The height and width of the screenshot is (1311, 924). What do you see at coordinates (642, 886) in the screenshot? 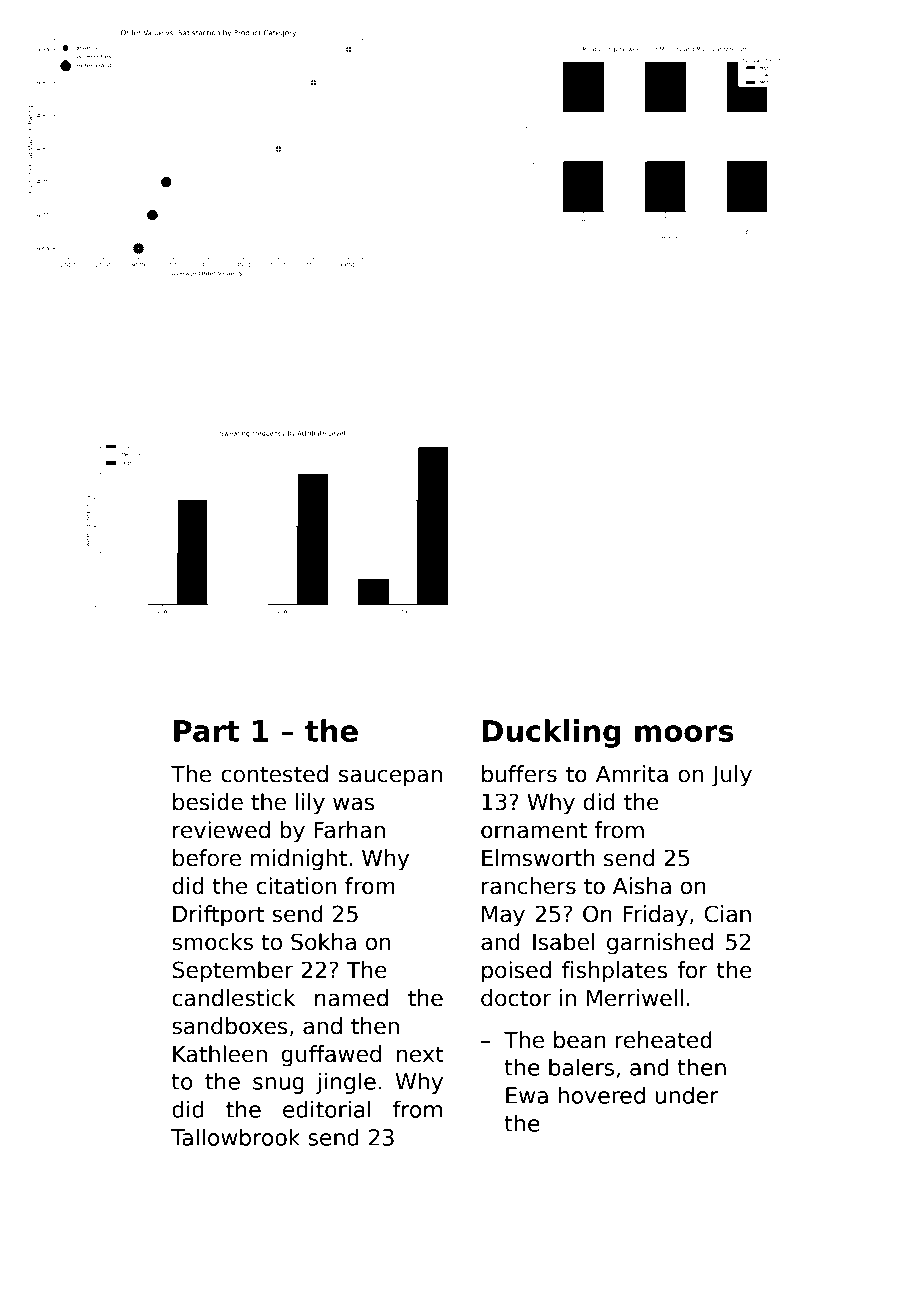
I see `Aisha` at bounding box center [642, 886].
